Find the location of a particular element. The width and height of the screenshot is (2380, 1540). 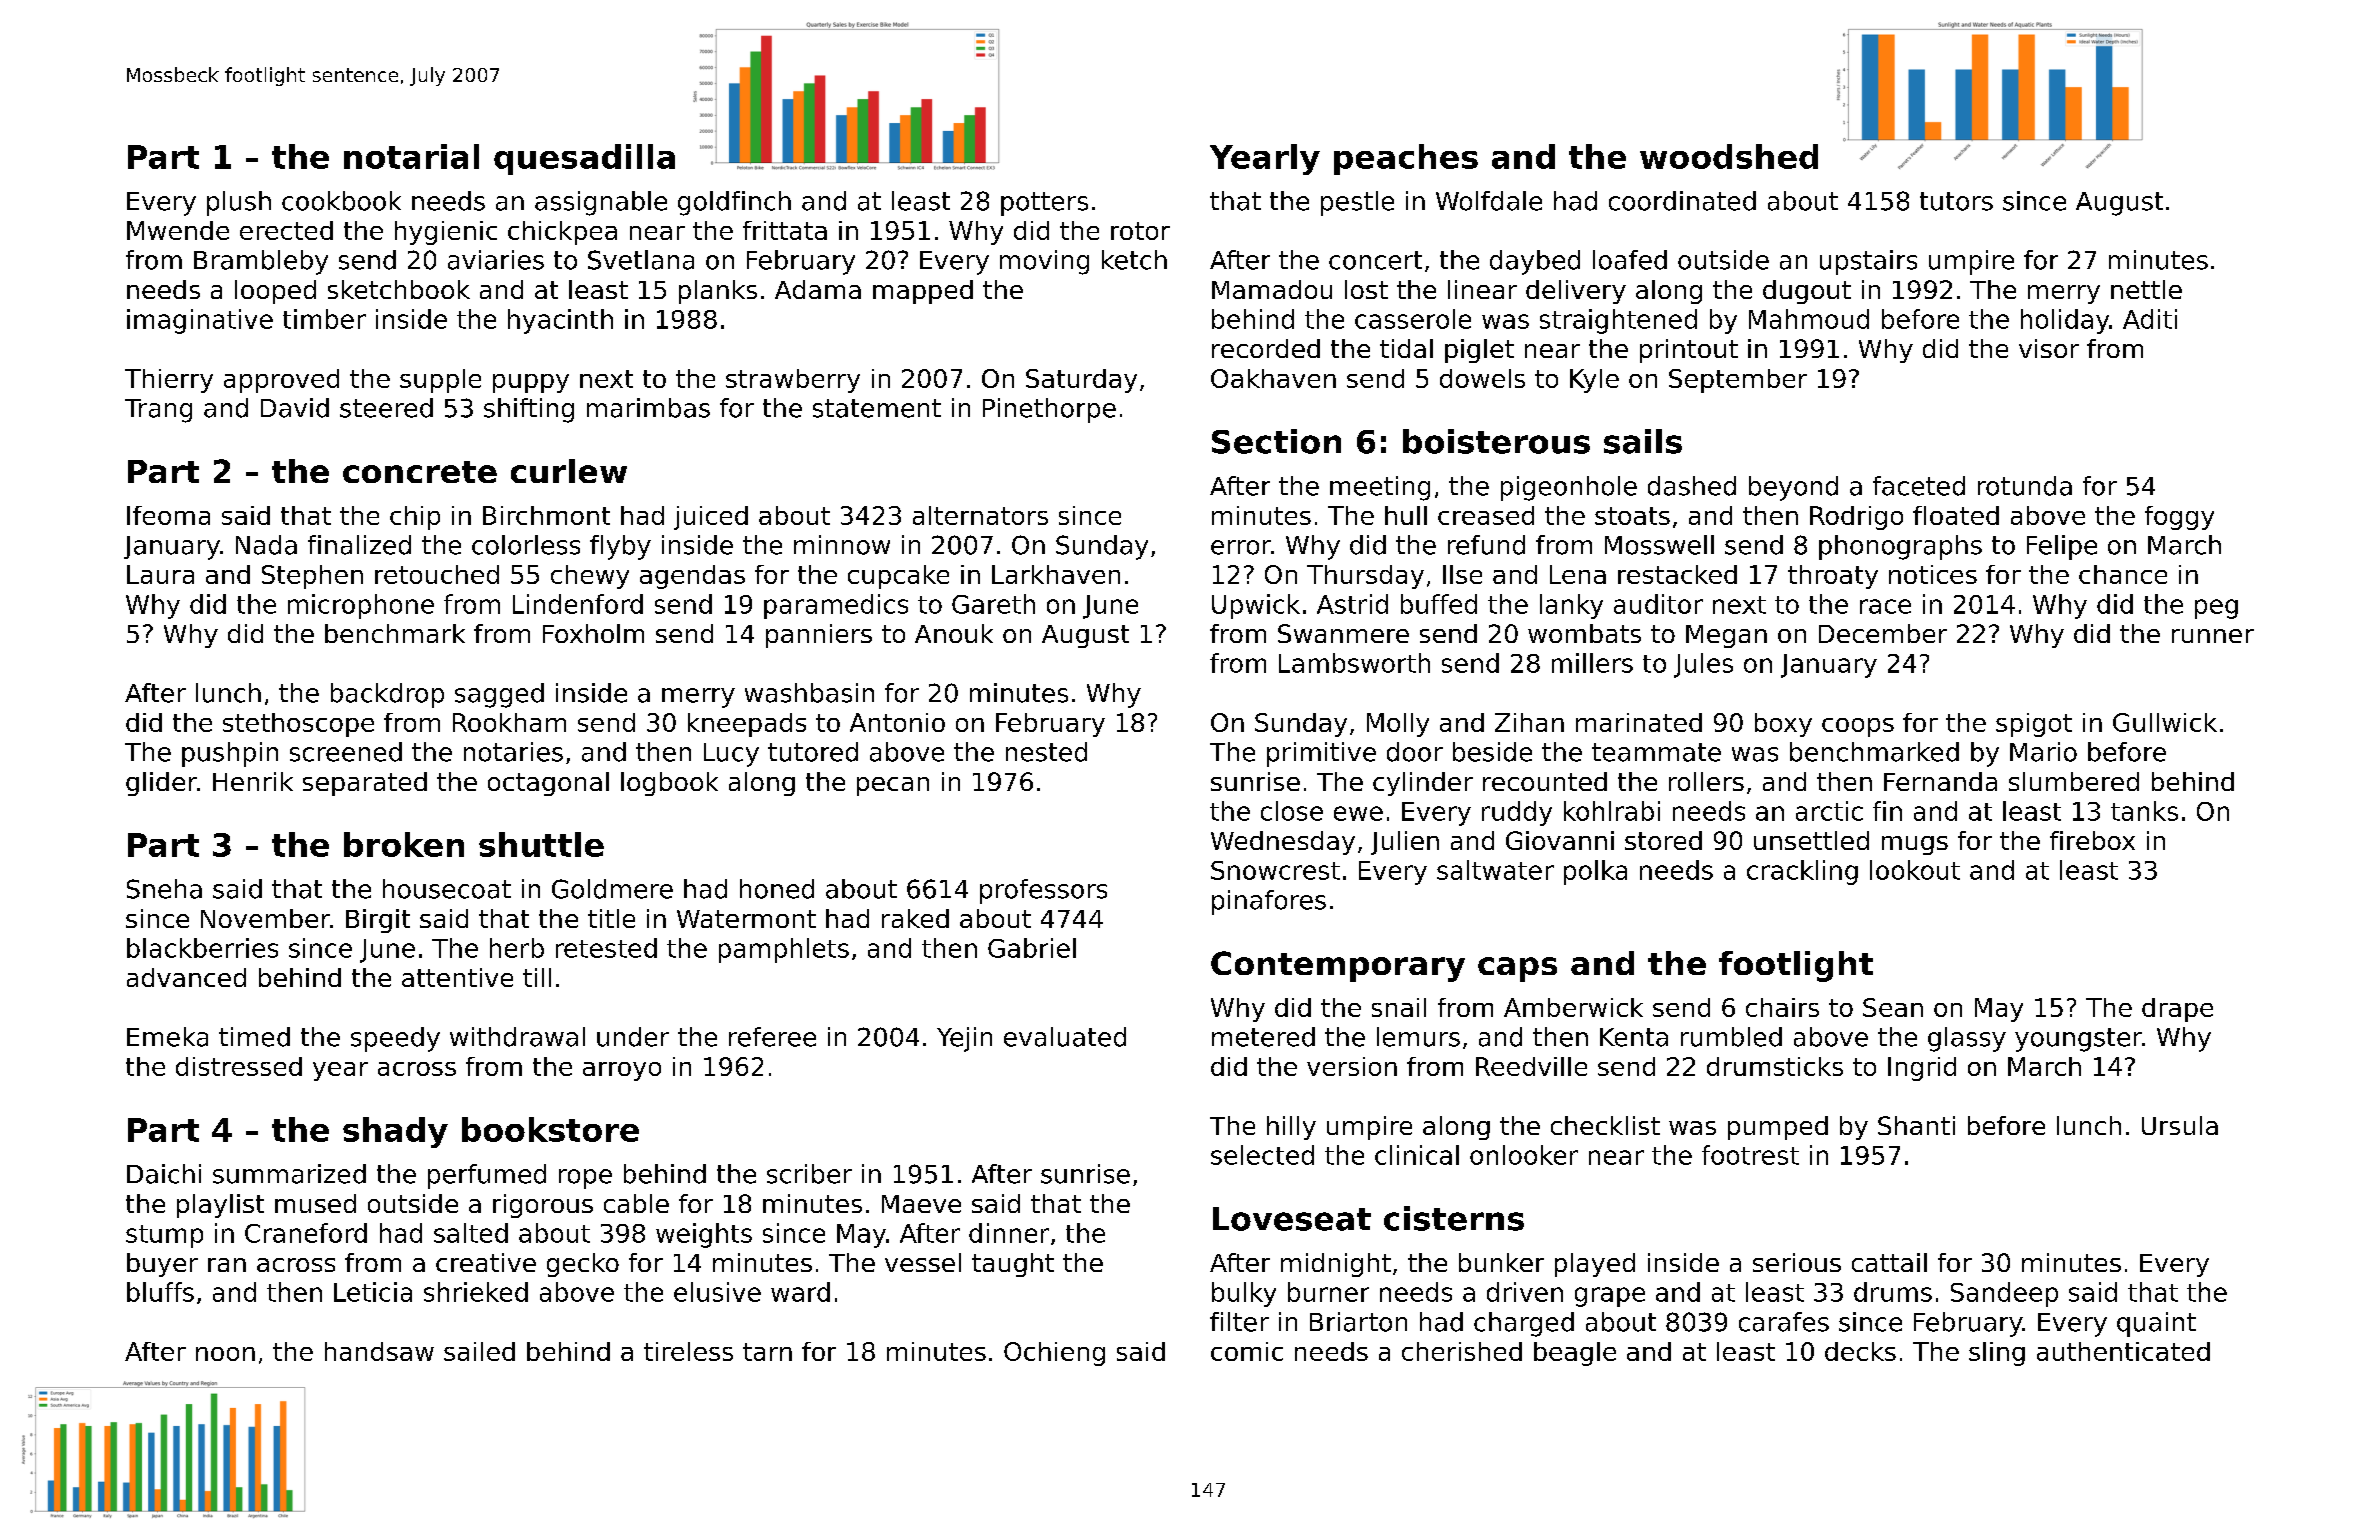

tanks is located at coordinates (2144, 811).
